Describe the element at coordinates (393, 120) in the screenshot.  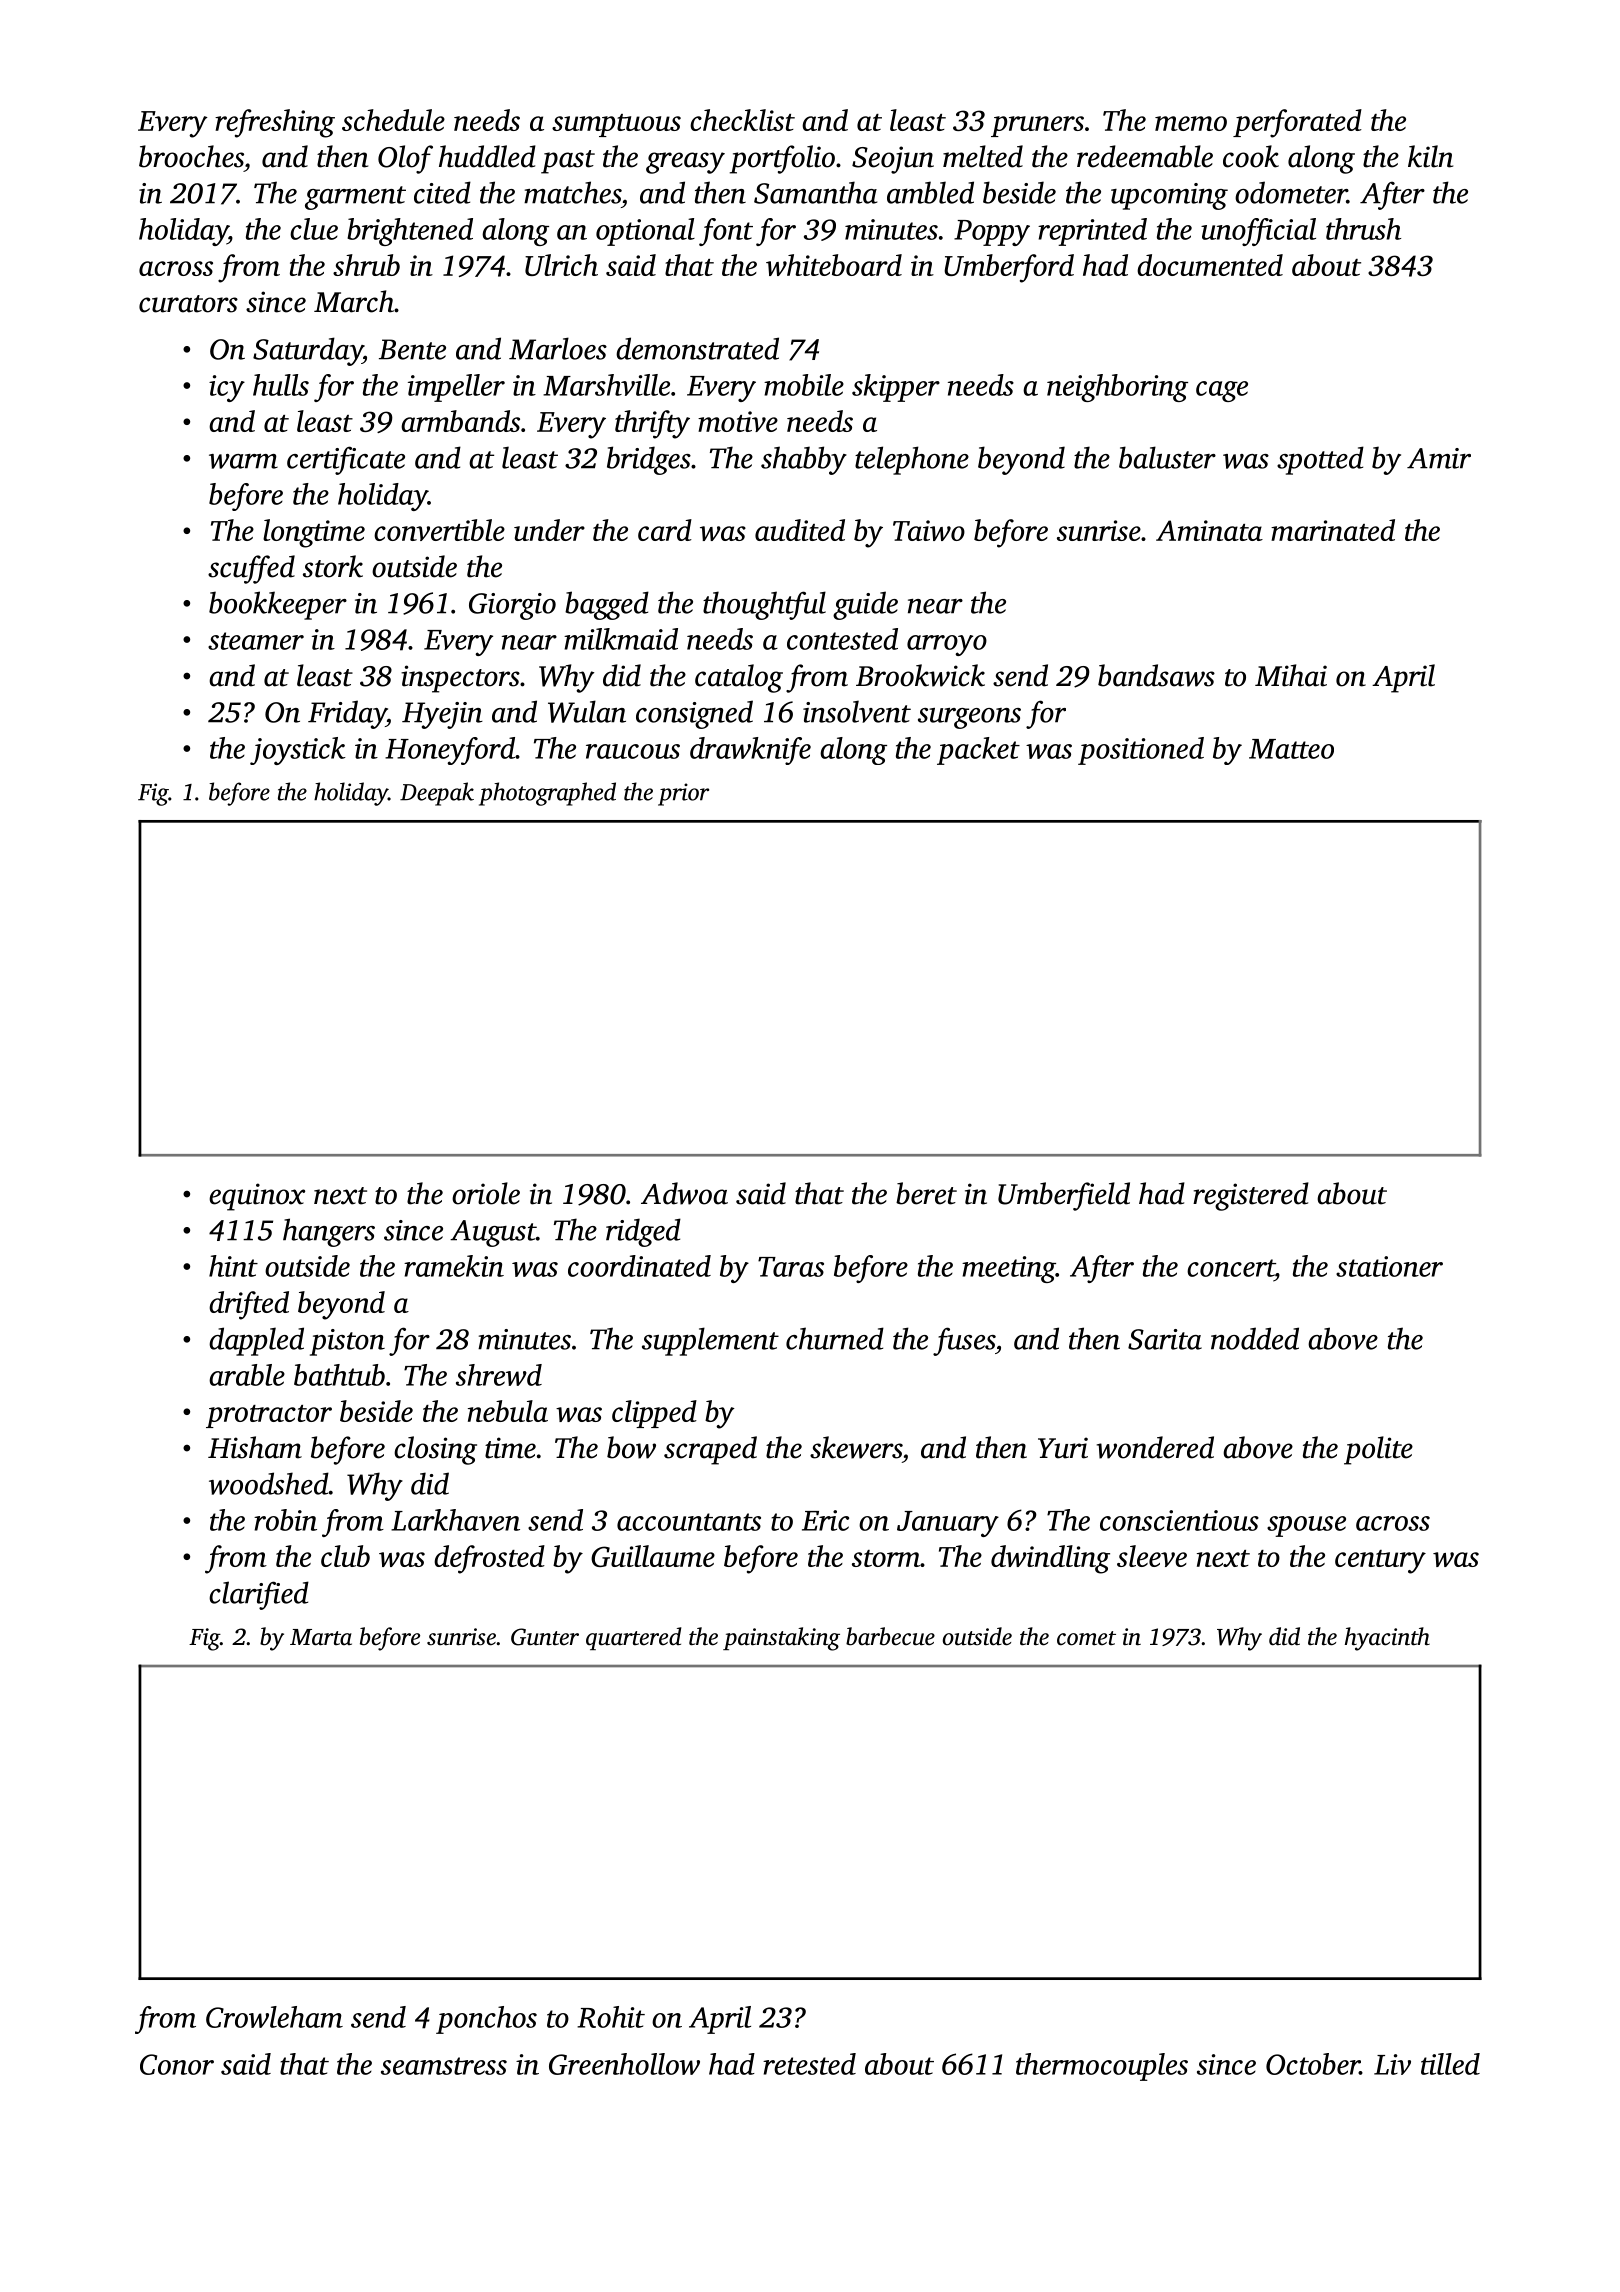
I see `schedule` at that location.
